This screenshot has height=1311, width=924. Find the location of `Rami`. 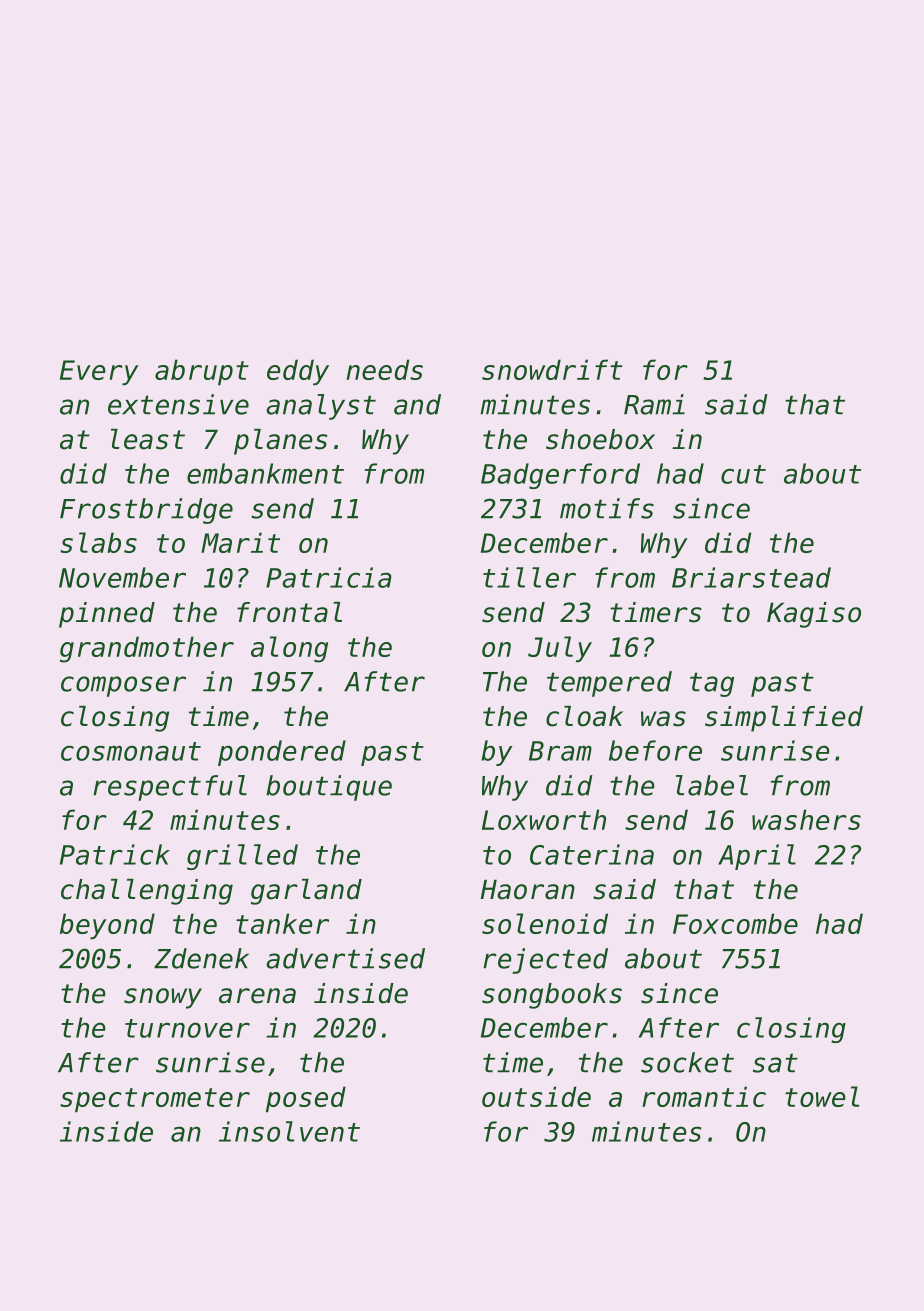

Rami is located at coordinates (654, 404).
